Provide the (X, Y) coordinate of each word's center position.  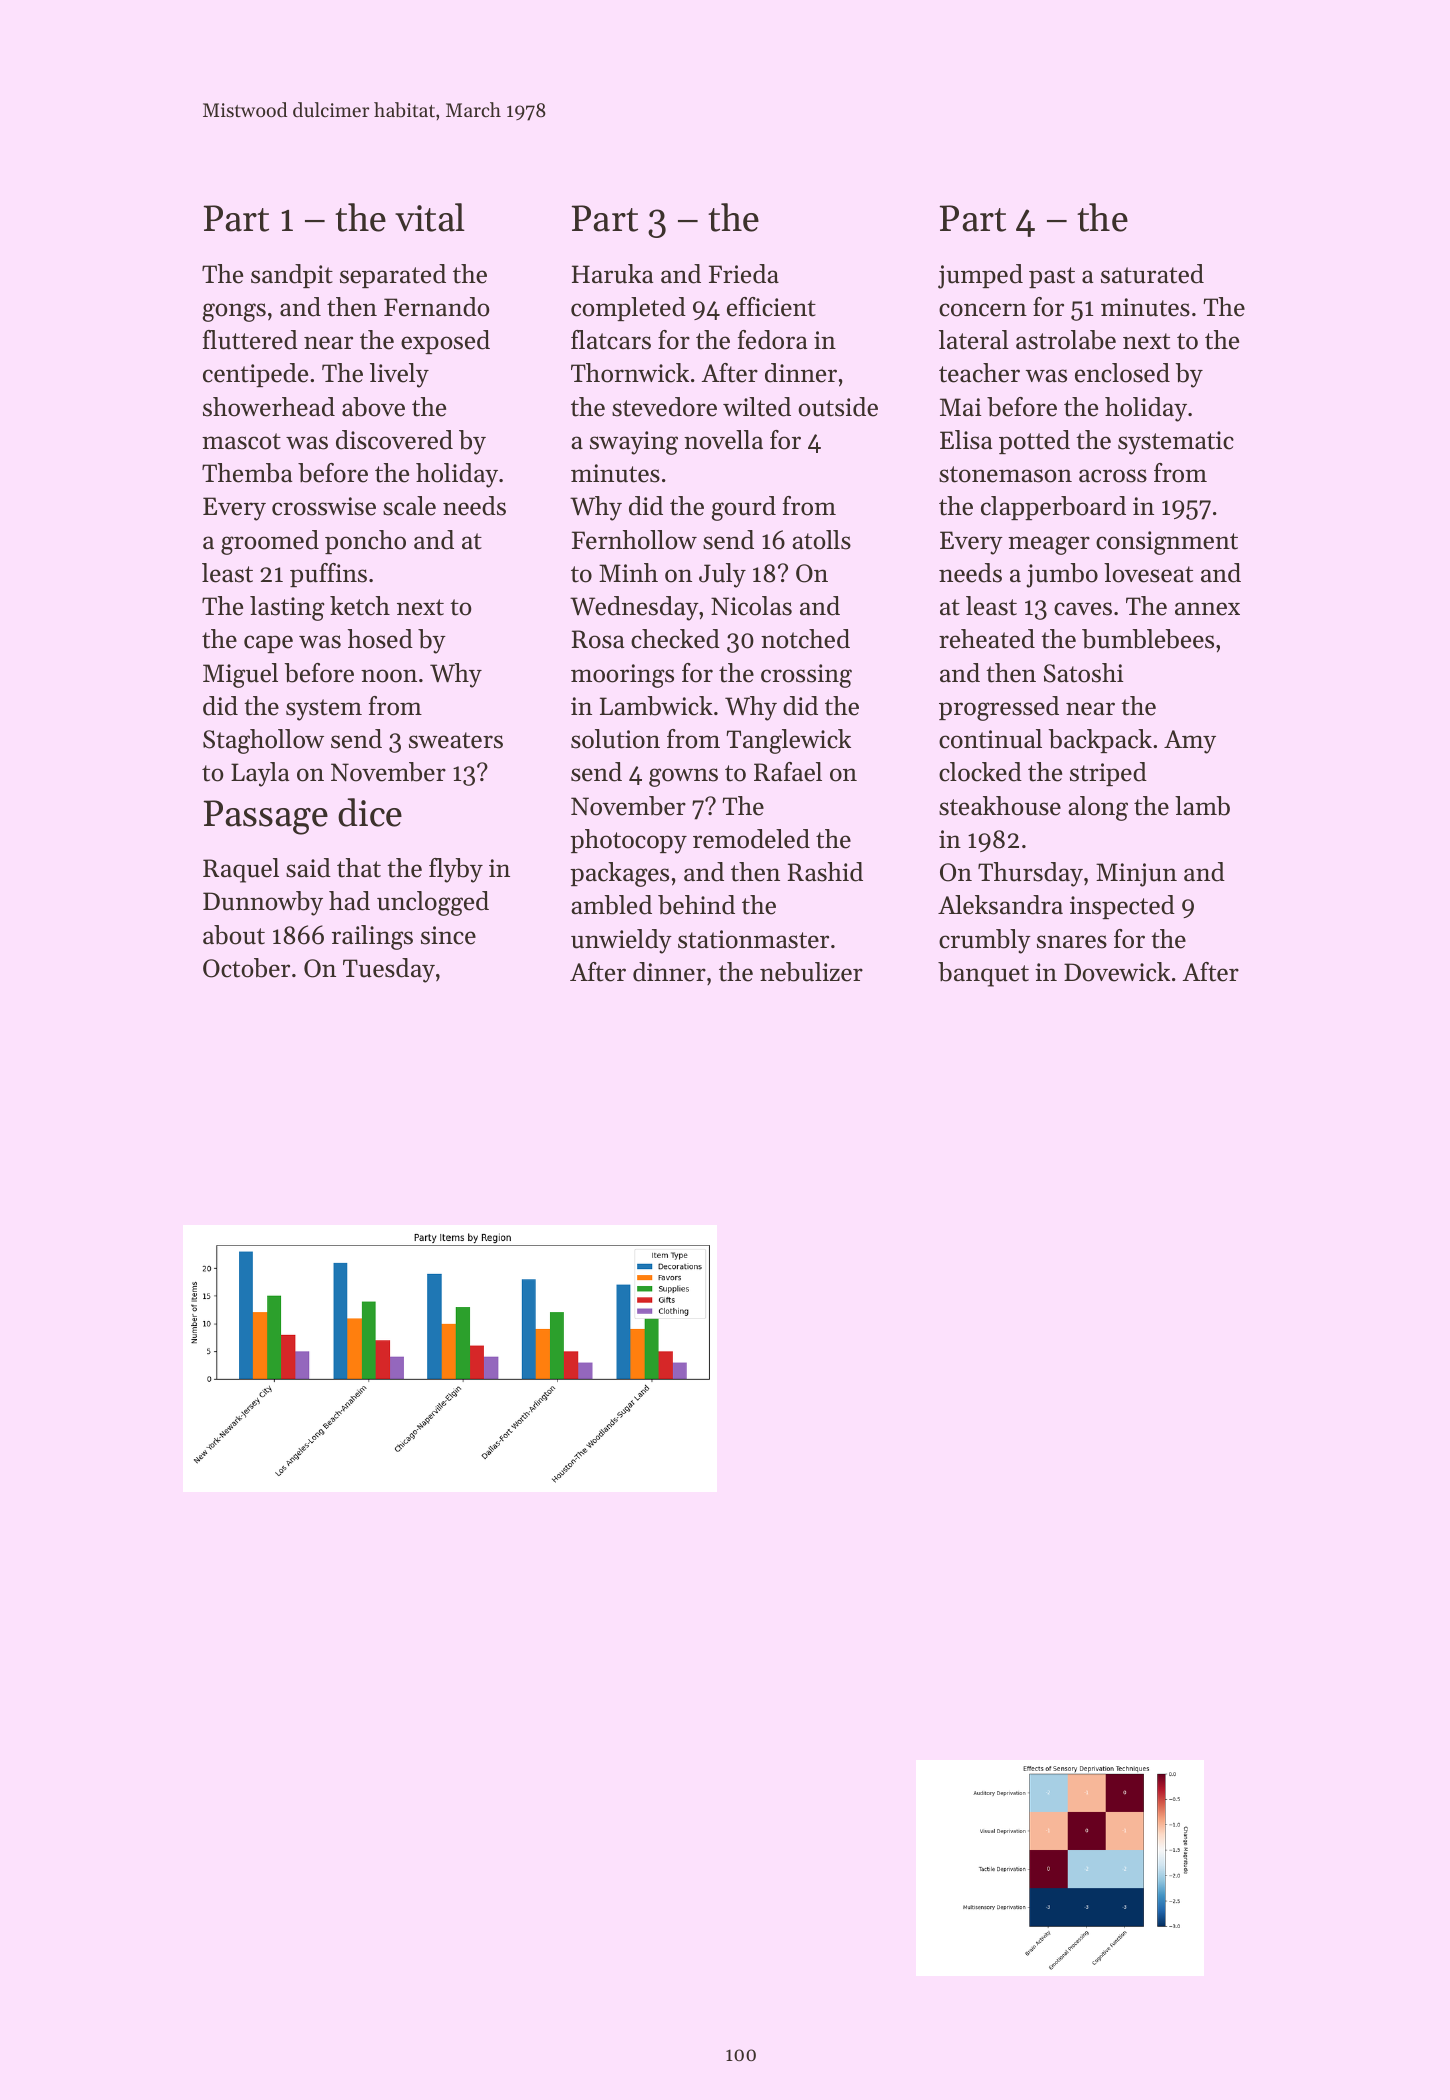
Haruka (612, 274)
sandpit (292, 276)
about (234, 935)
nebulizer (811, 972)
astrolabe (1066, 340)
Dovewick (1117, 972)
